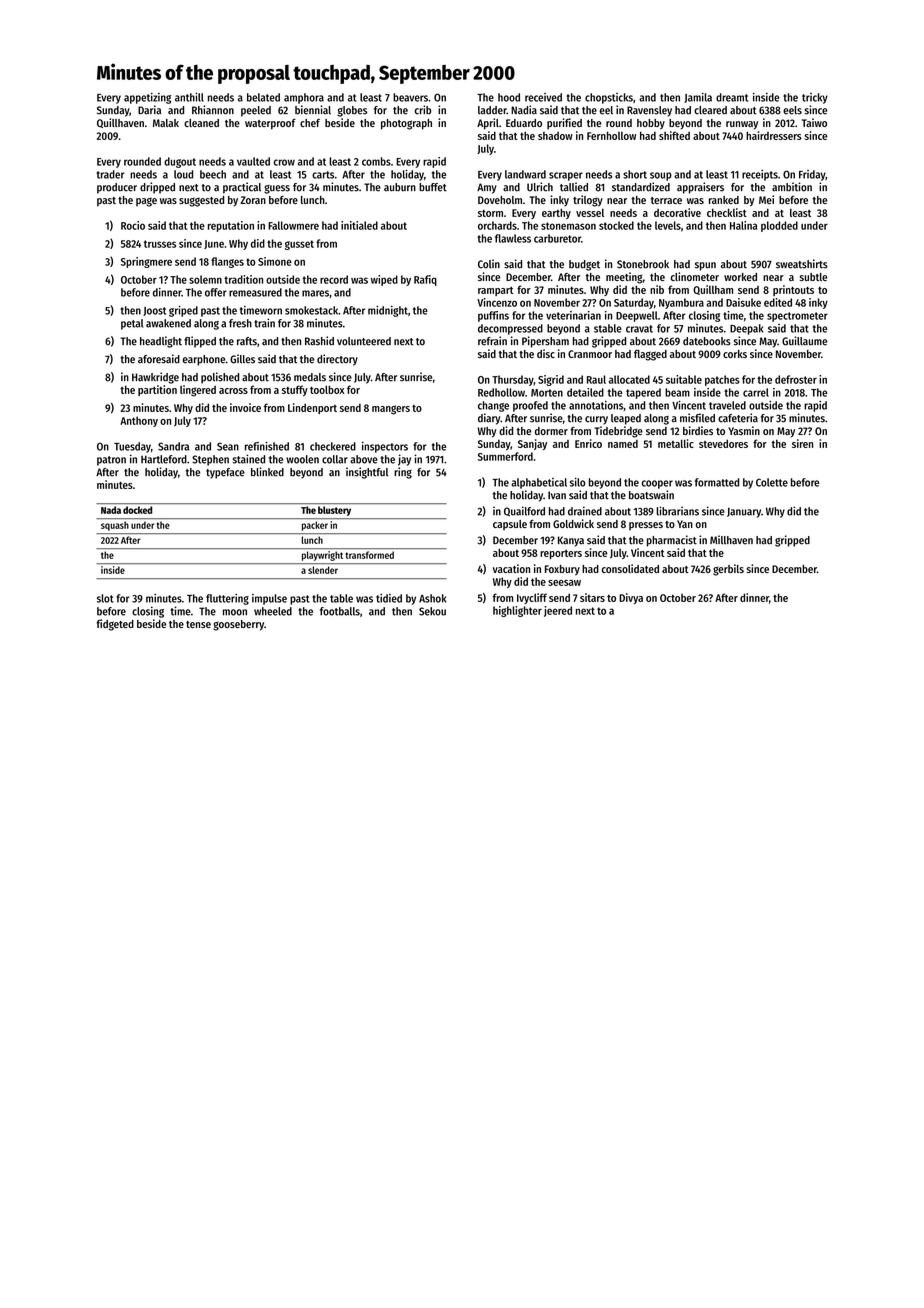 The width and height of the screenshot is (924, 1308). I want to click on capsule, so click(510, 525).
